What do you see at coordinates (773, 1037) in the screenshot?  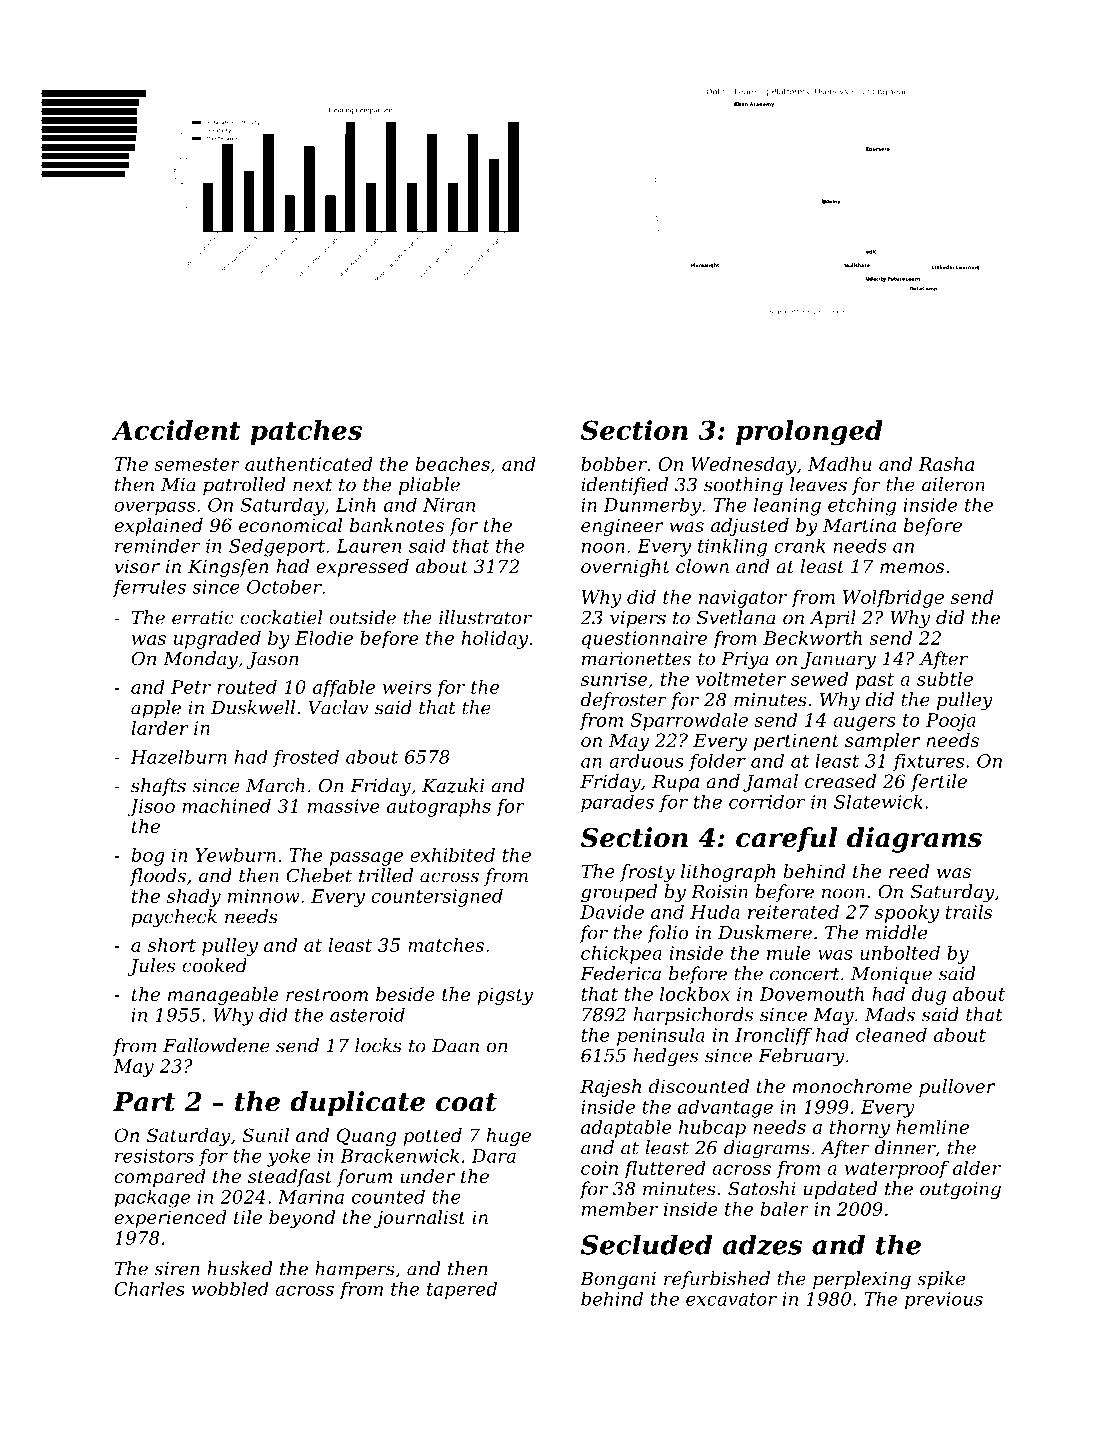 I see `Ironcliff` at bounding box center [773, 1037].
